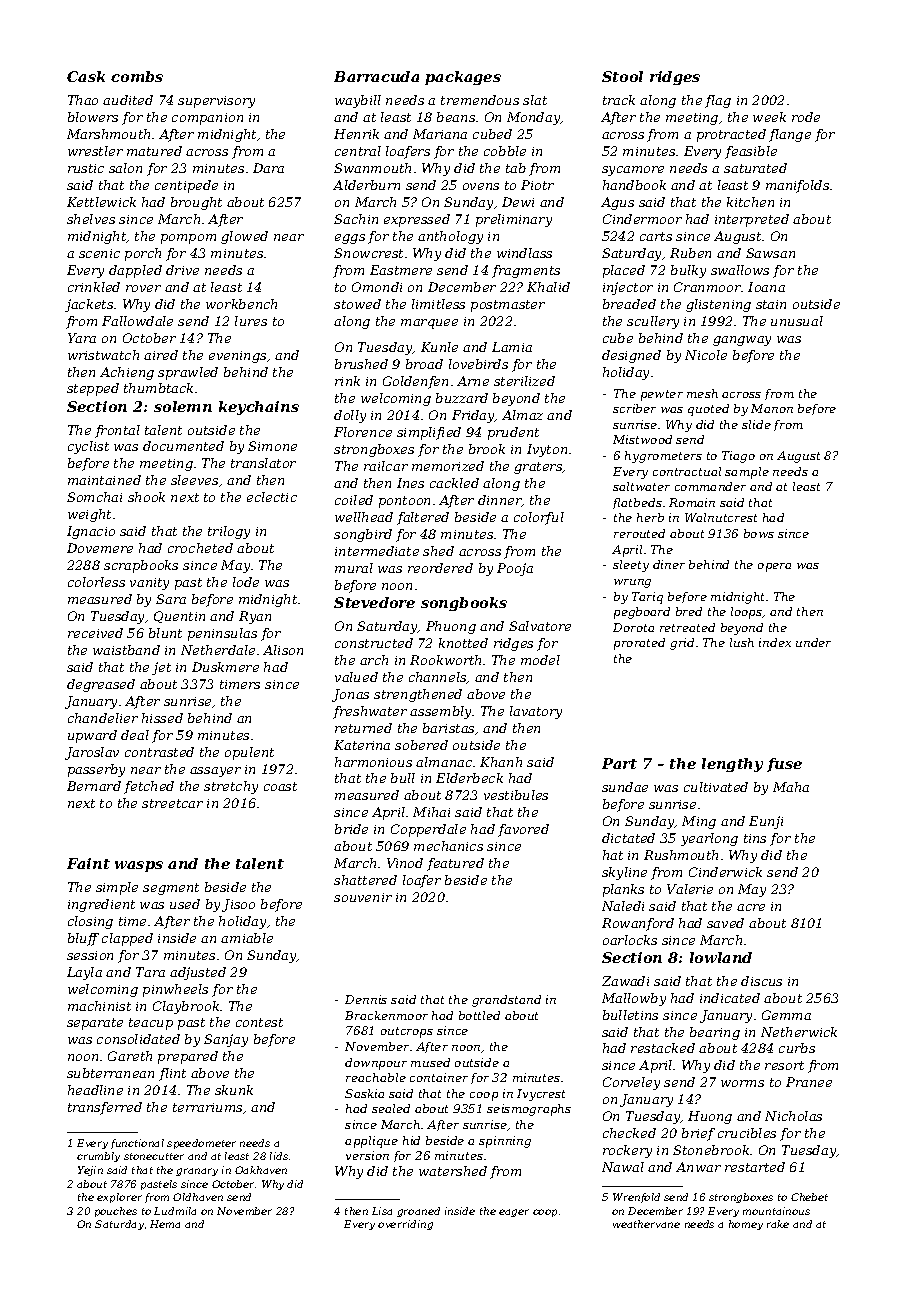  What do you see at coordinates (183, 446) in the image?
I see `documented` at bounding box center [183, 446].
